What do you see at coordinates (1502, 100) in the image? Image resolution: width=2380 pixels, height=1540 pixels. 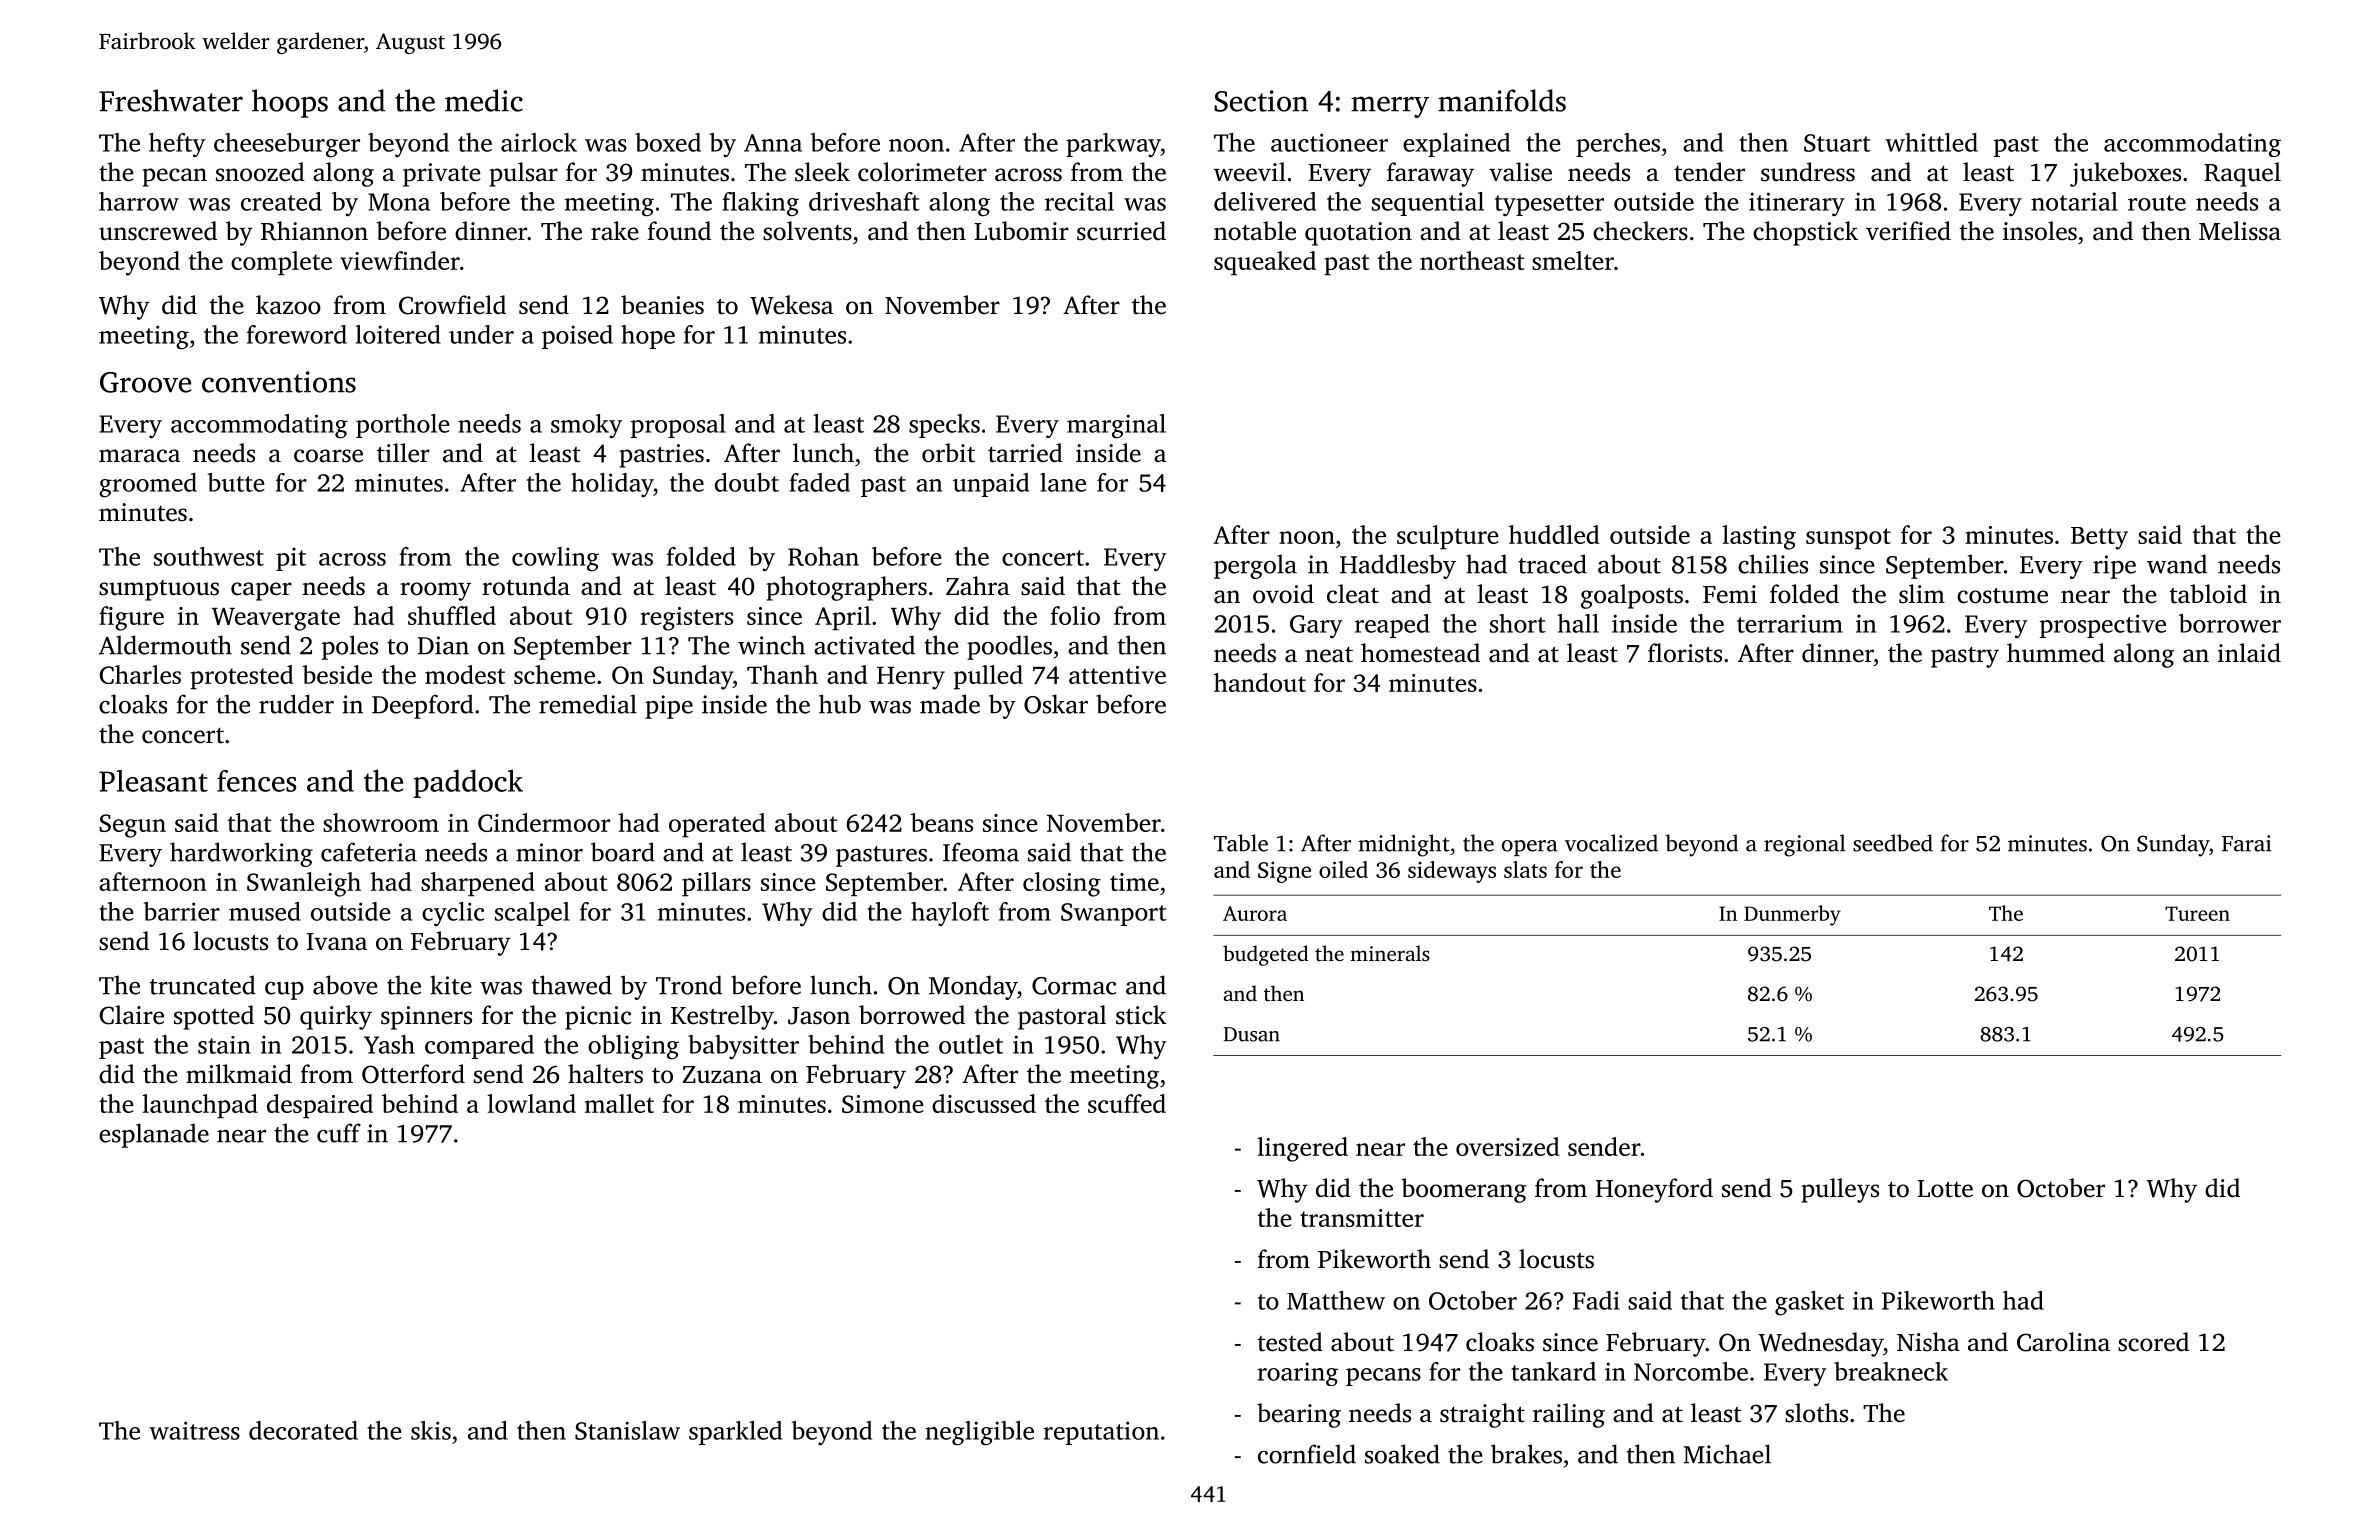 I see `manifolds` at bounding box center [1502, 100].
